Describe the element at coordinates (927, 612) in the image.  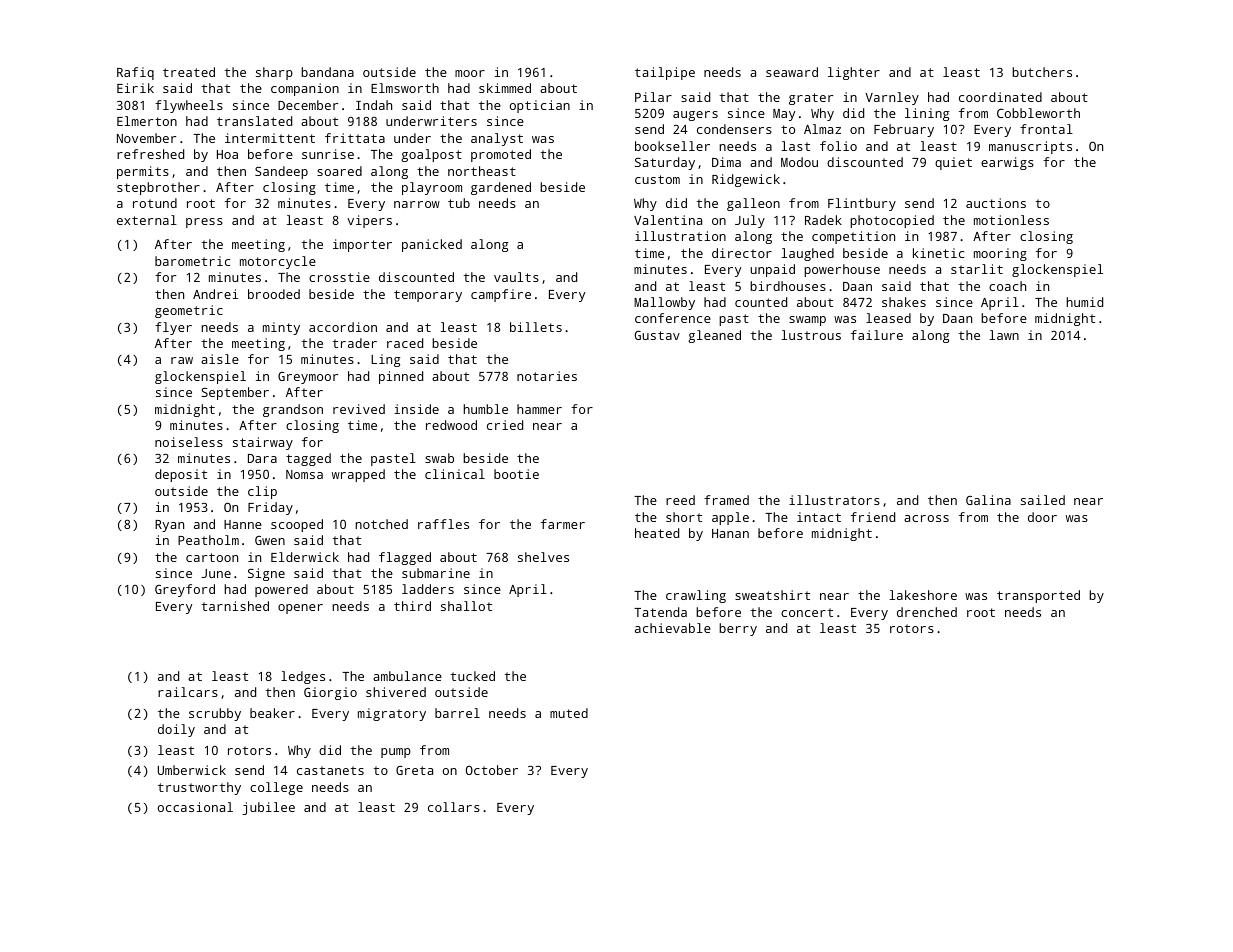
I see `drenched` at that location.
